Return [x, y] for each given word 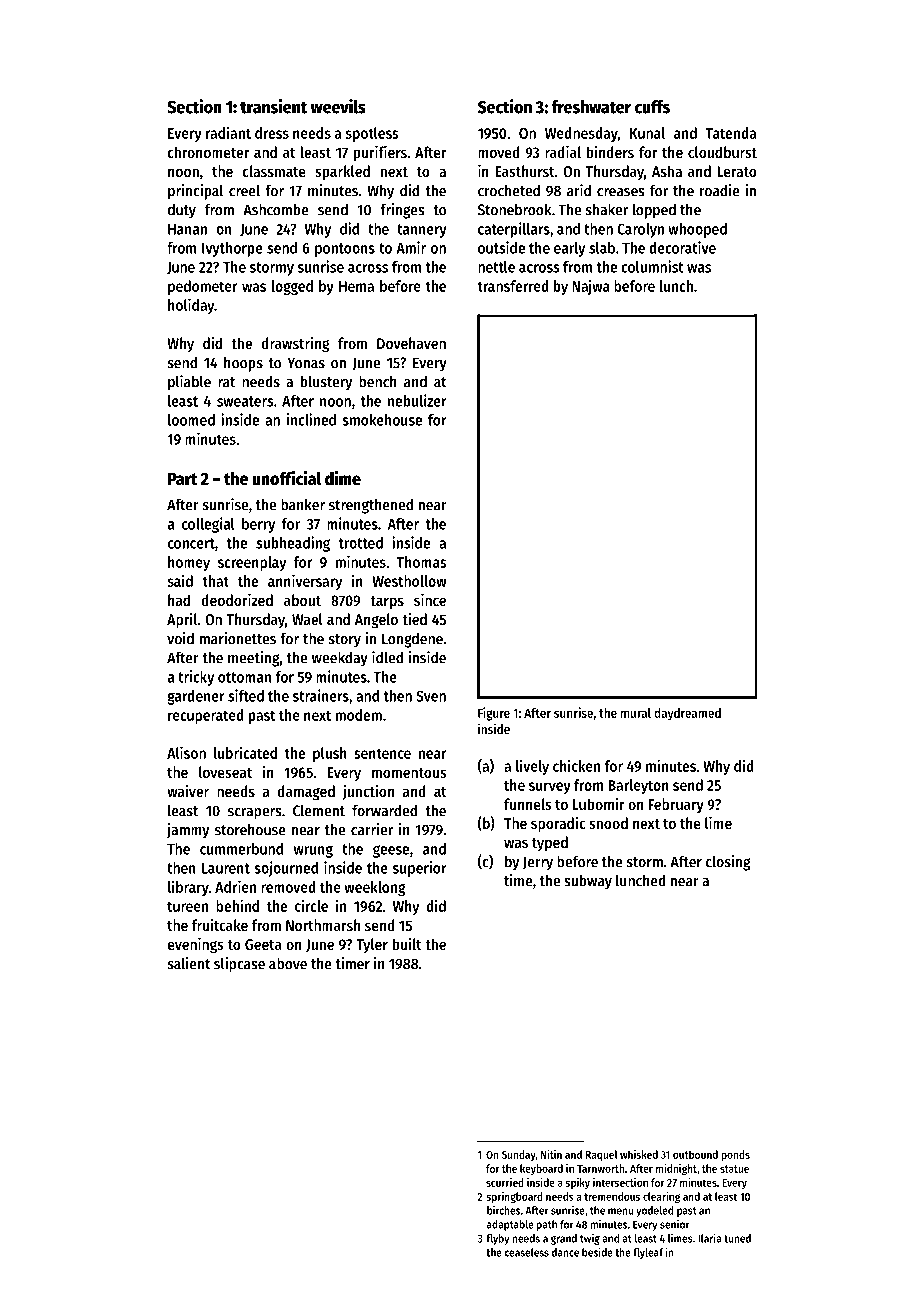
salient [189, 963]
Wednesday [581, 134]
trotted [360, 543]
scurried [505, 1182]
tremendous [612, 1196]
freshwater [591, 107]
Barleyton [638, 786]
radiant [228, 132]
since [430, 600]
